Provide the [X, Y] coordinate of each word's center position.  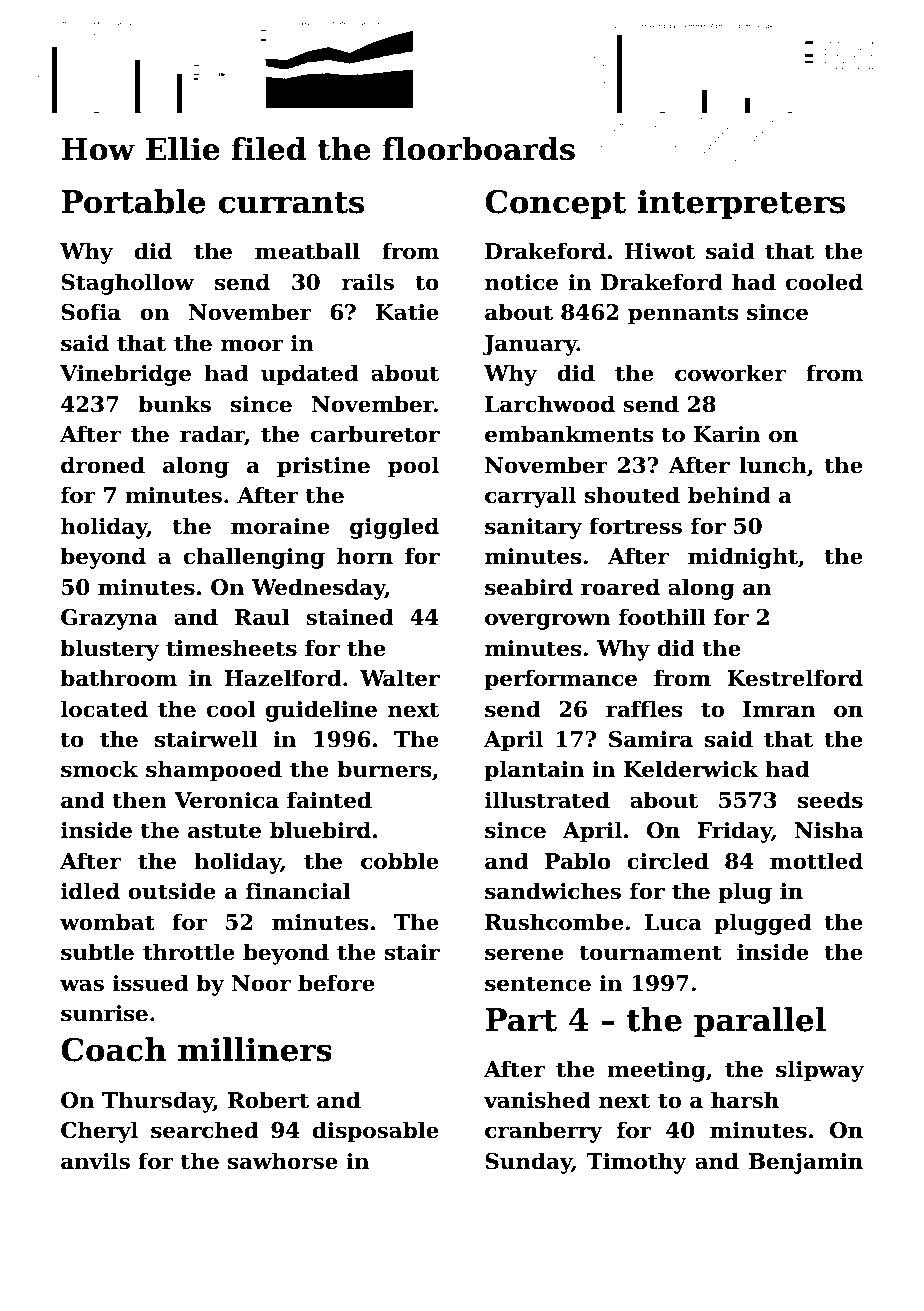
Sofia [91, 312]
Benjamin [806, 1163]
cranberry [544, 1132]
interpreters [741, 205]
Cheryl [99, 1132]
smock [99, 769]
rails [368, 282]
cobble [400, 861]
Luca [673, 922]
